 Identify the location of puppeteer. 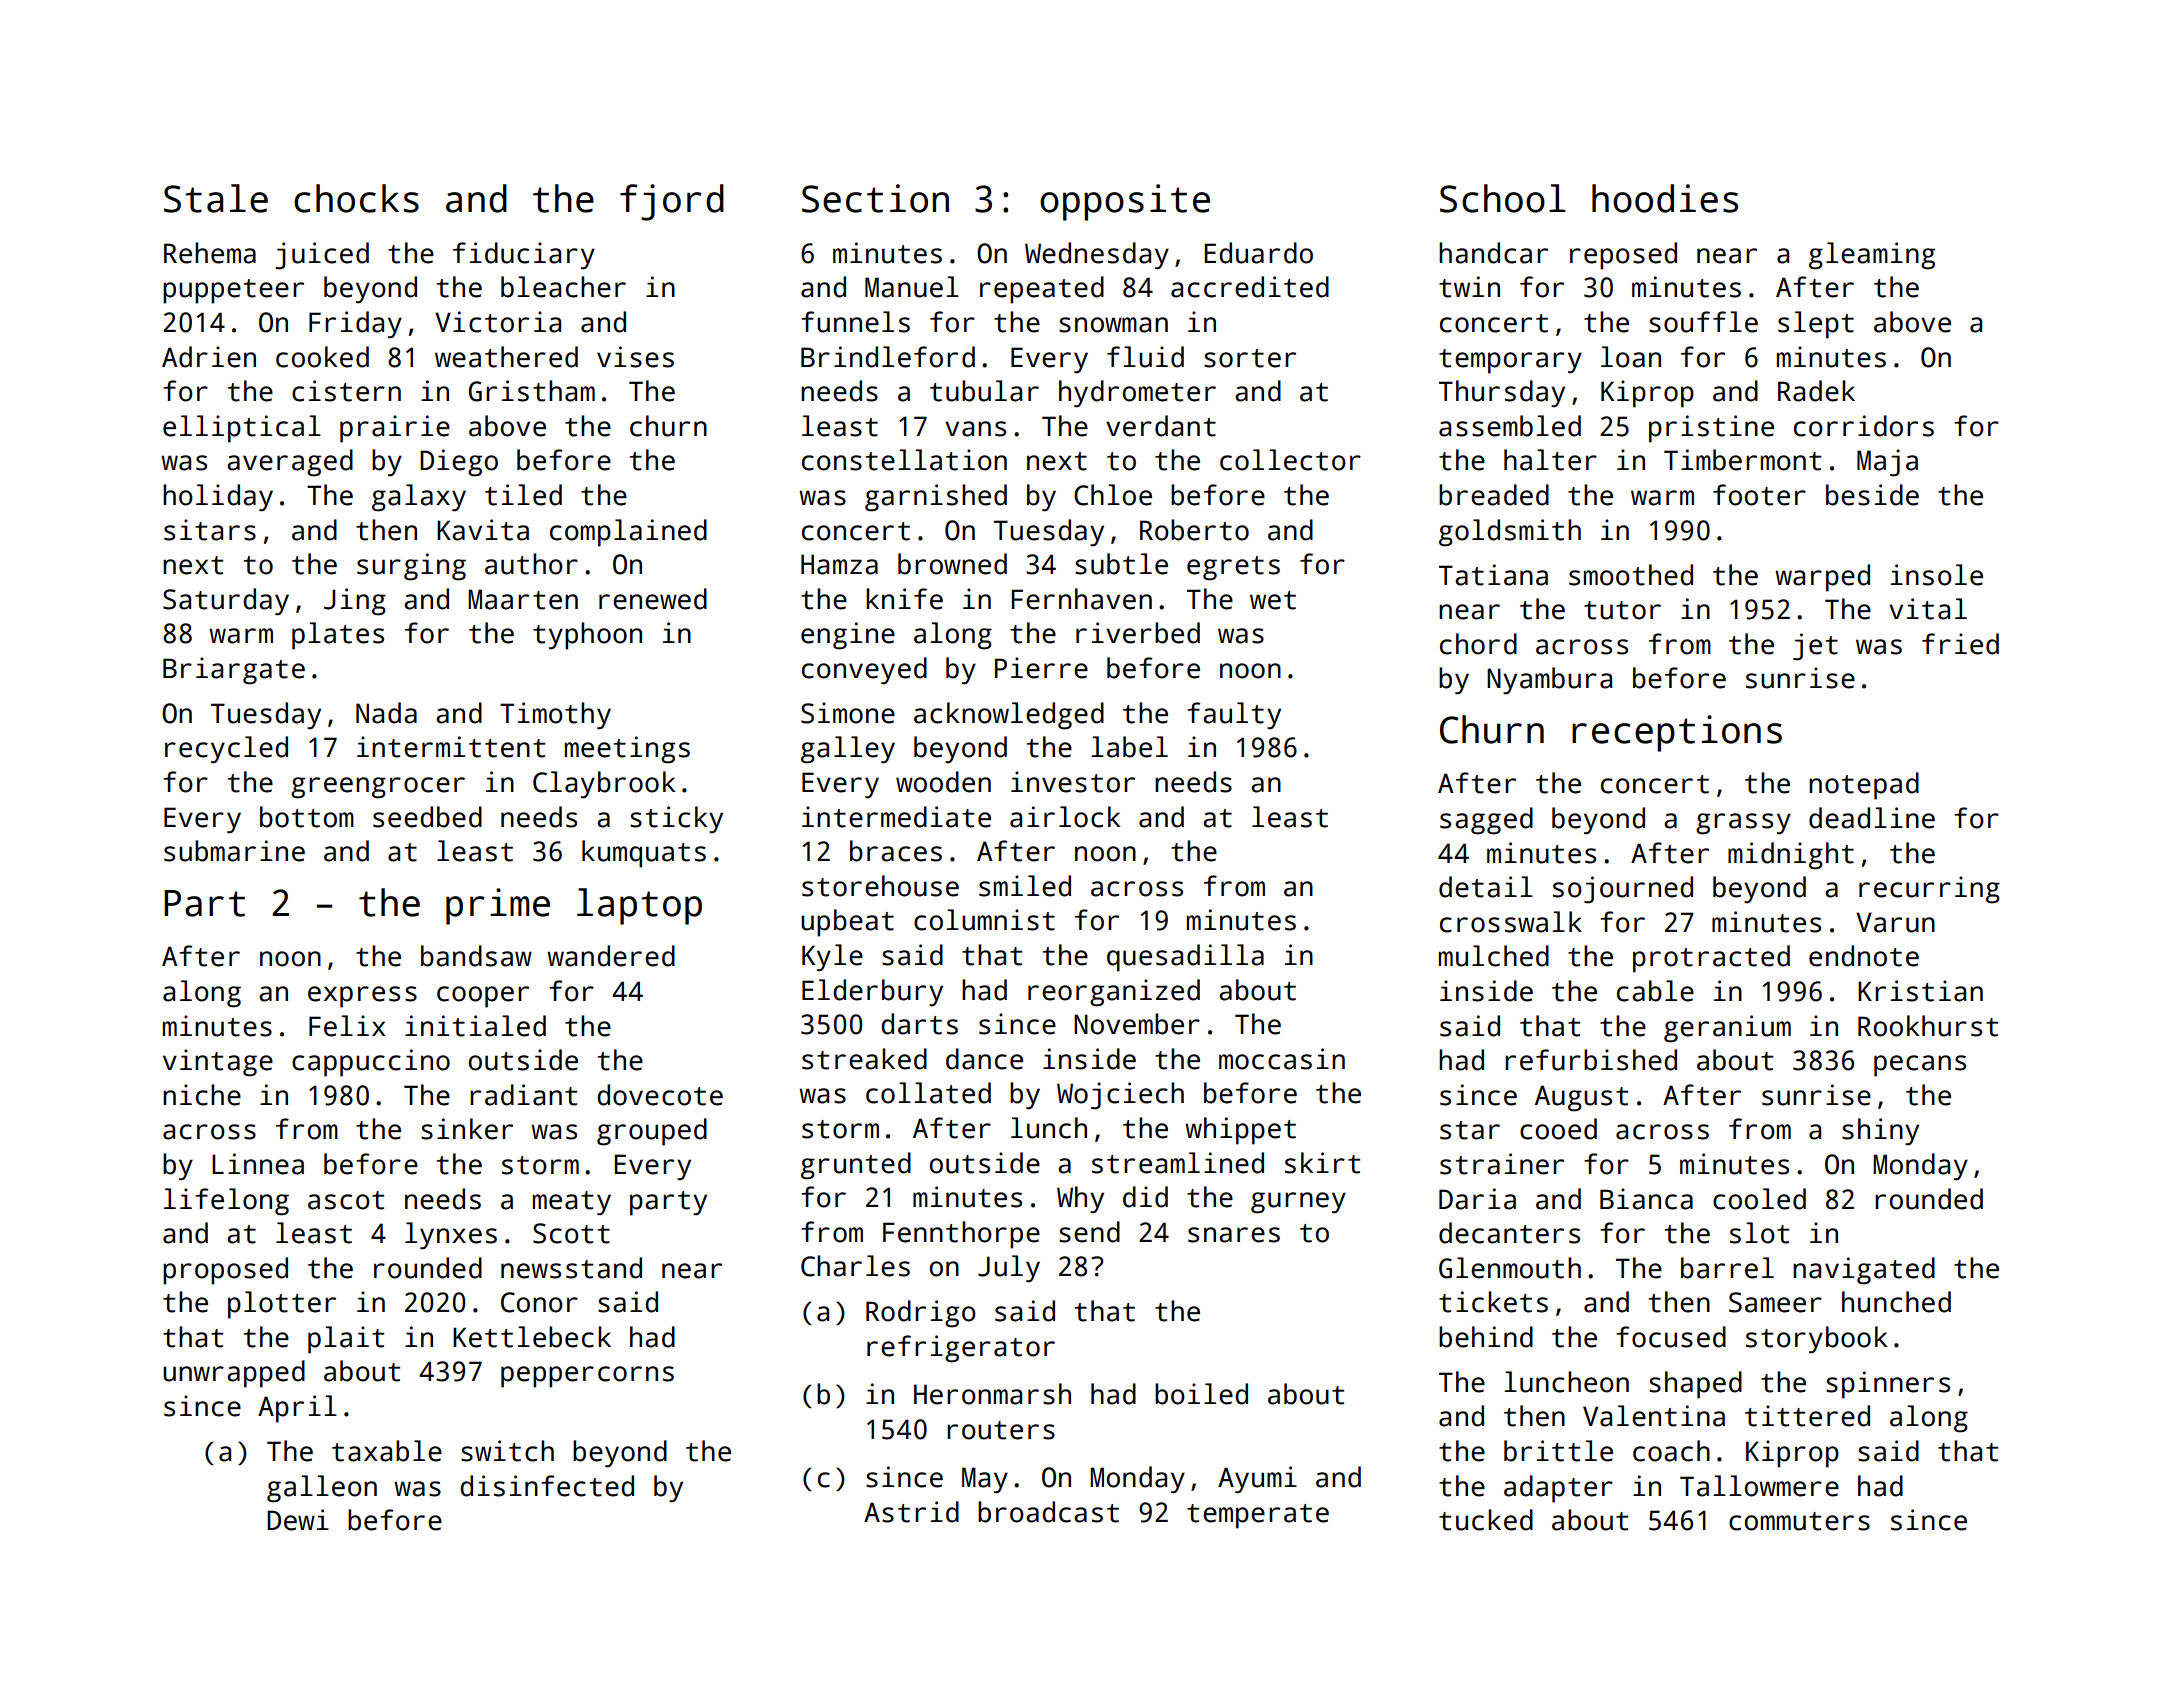
(233, 291).
